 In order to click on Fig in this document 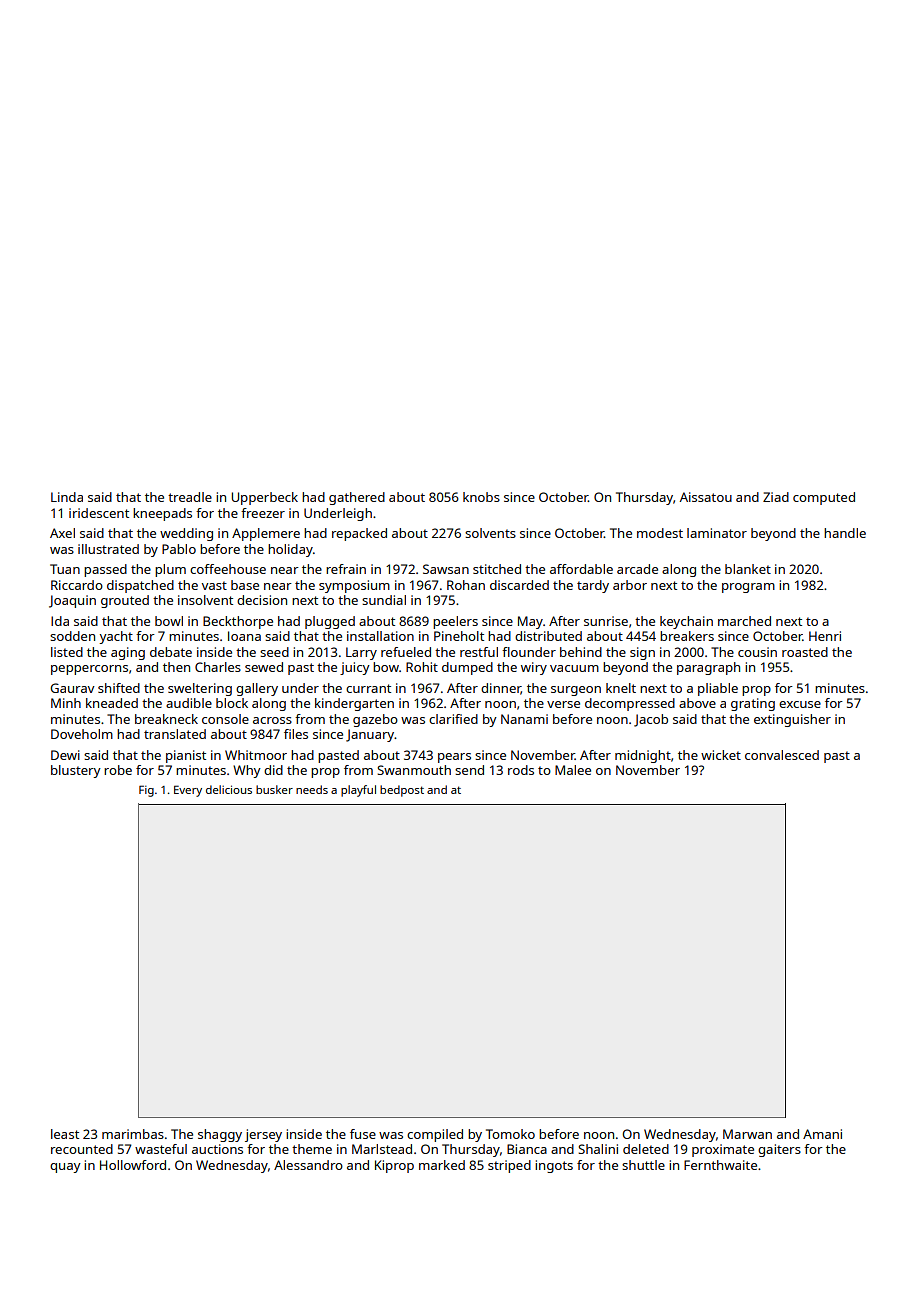, I will do `click(146, 791)`.
